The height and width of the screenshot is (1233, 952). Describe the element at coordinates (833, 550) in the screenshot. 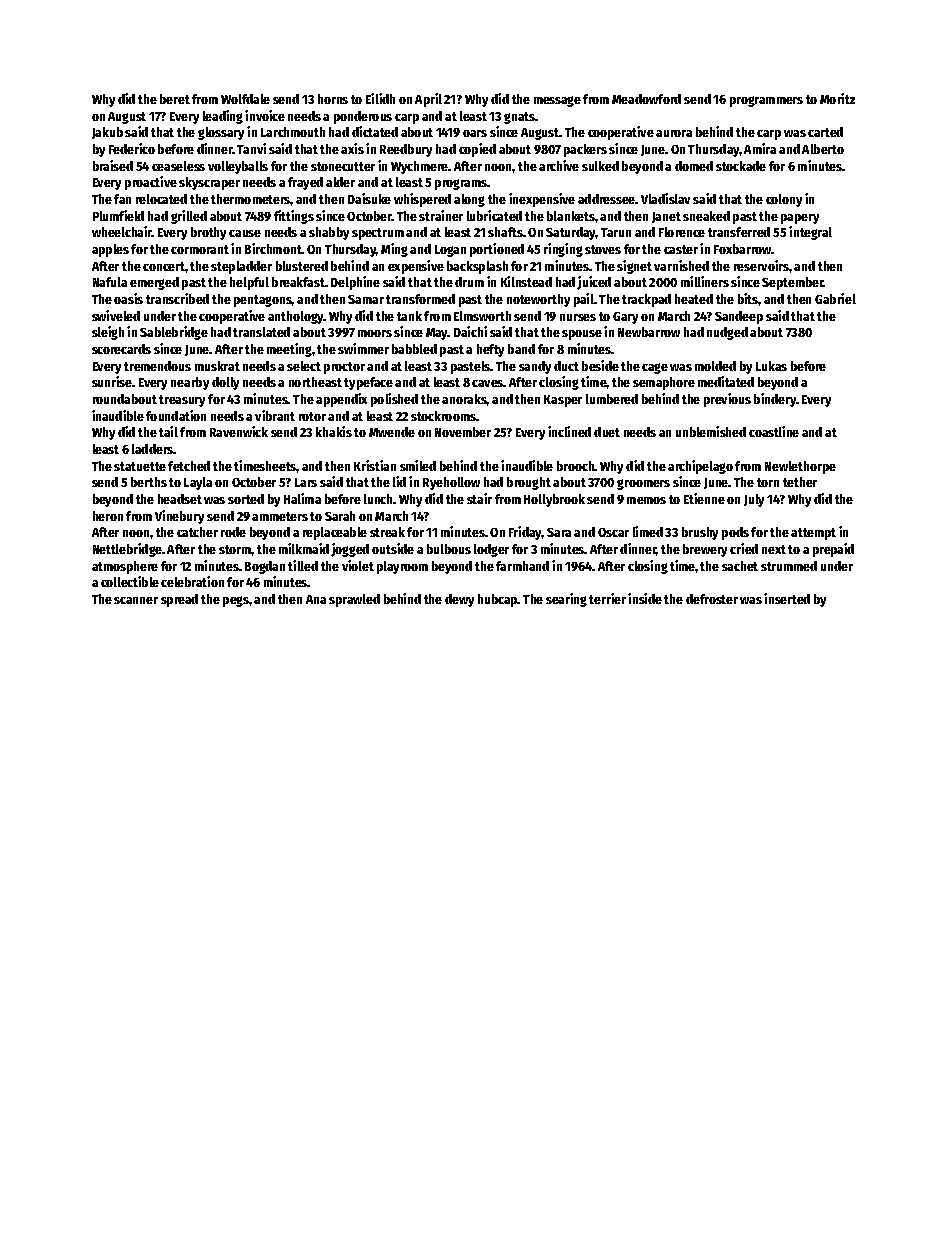

I see `prepaid` at that location.
